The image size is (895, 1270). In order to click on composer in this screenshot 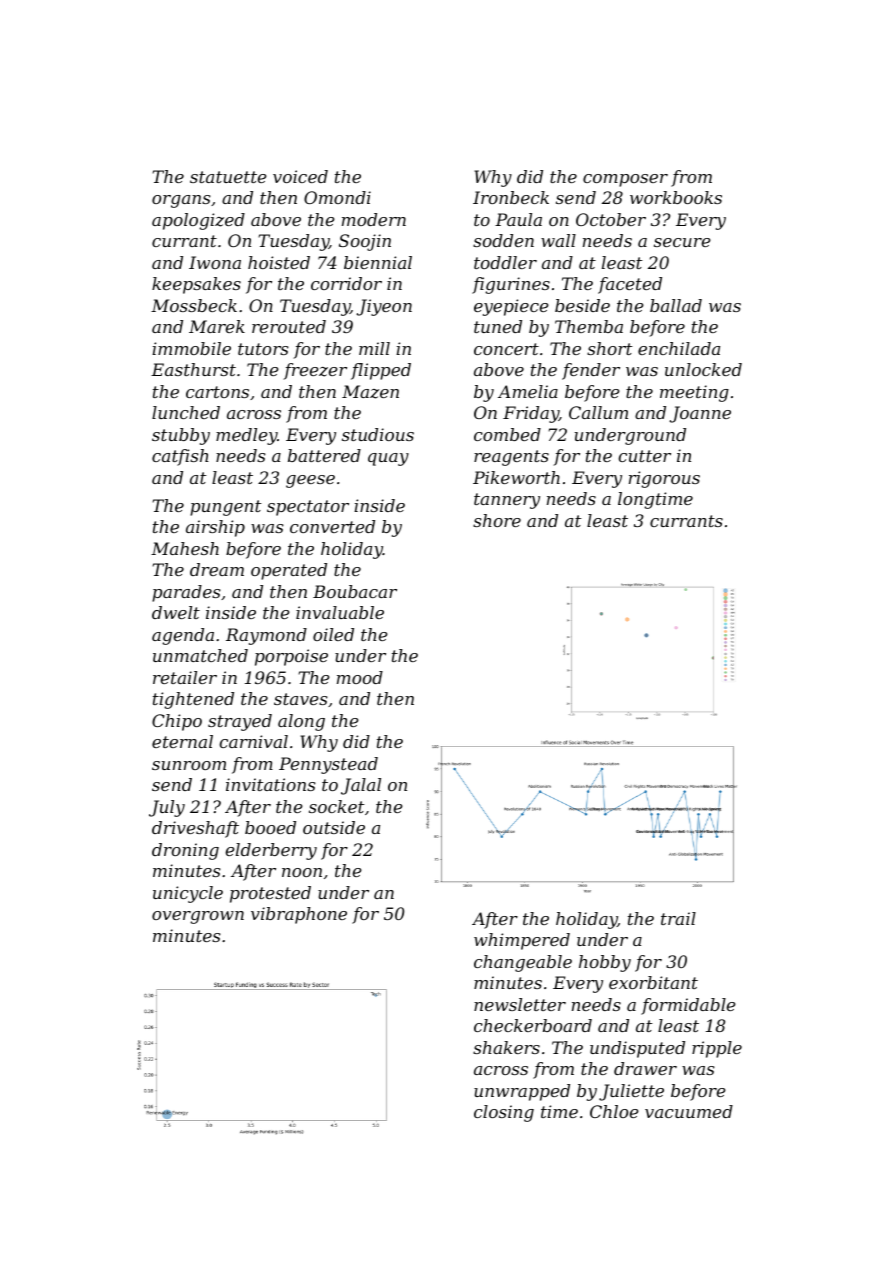, I will do `click(625, 180)`.
